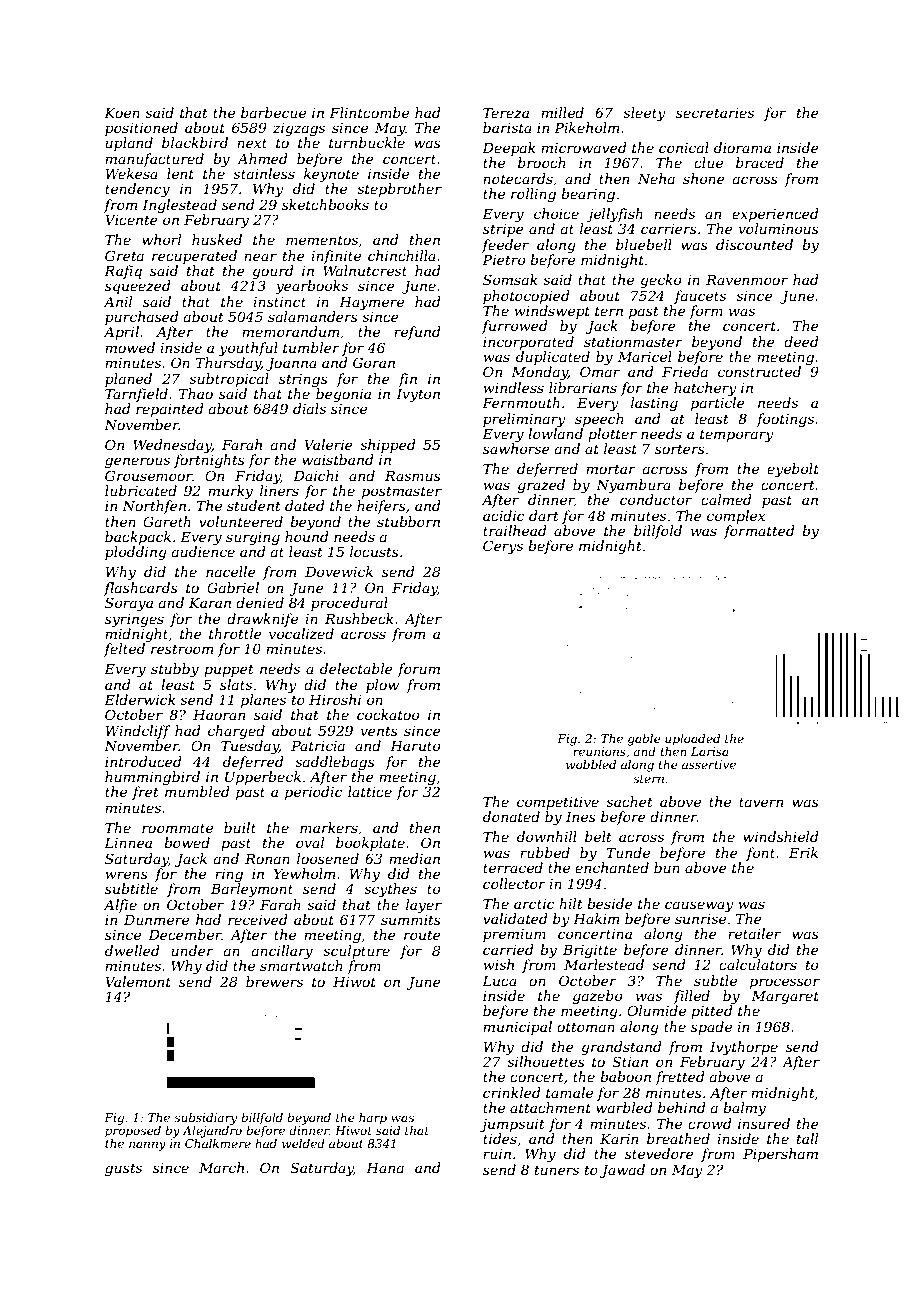 The height and width of the screenshot is (1308, 924). What do you see at coordinates (644, 114) in the screenshot?
I see `sleety` at bounding box center [644, 114].
